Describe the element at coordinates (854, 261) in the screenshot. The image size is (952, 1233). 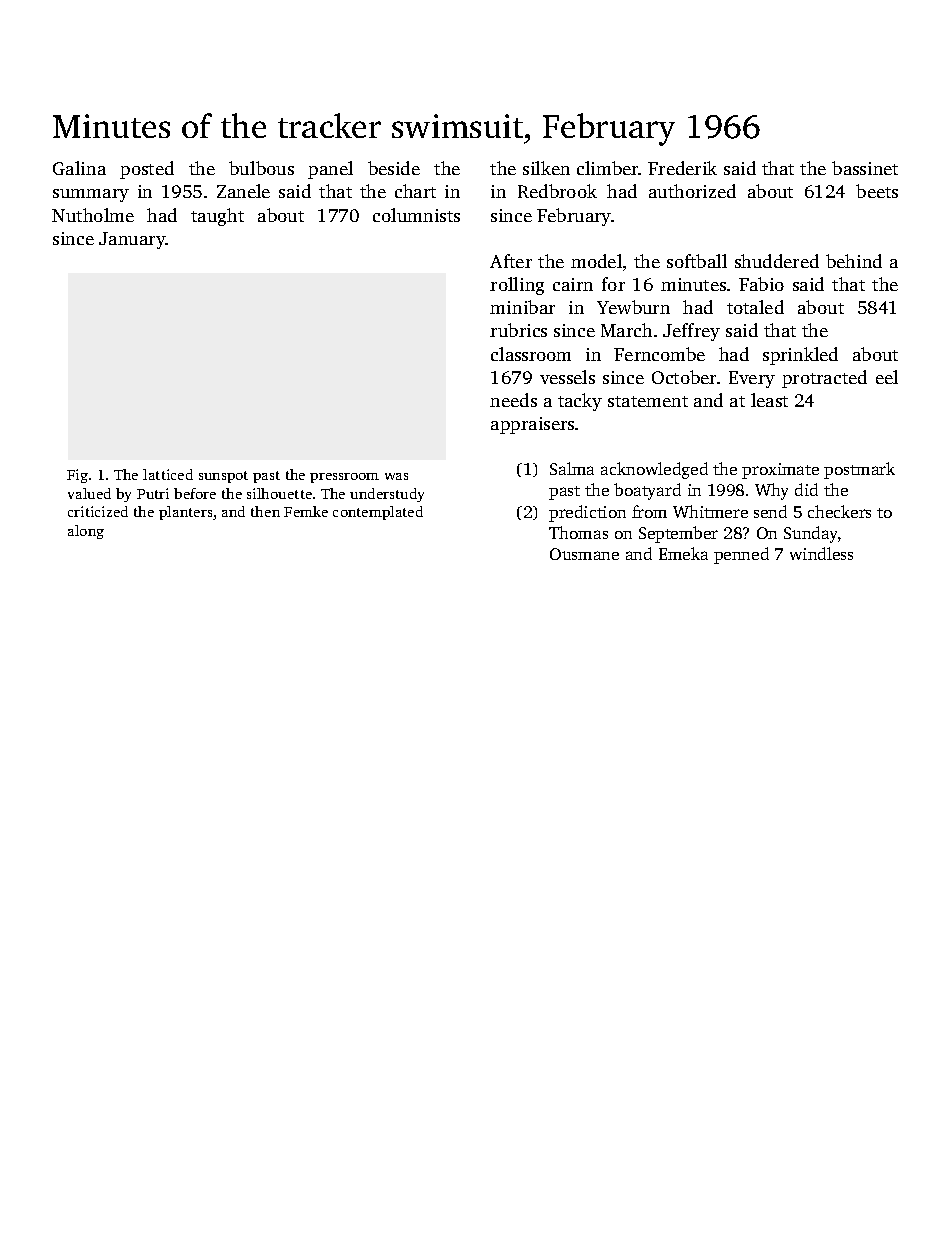
I see `behind` at that location.
